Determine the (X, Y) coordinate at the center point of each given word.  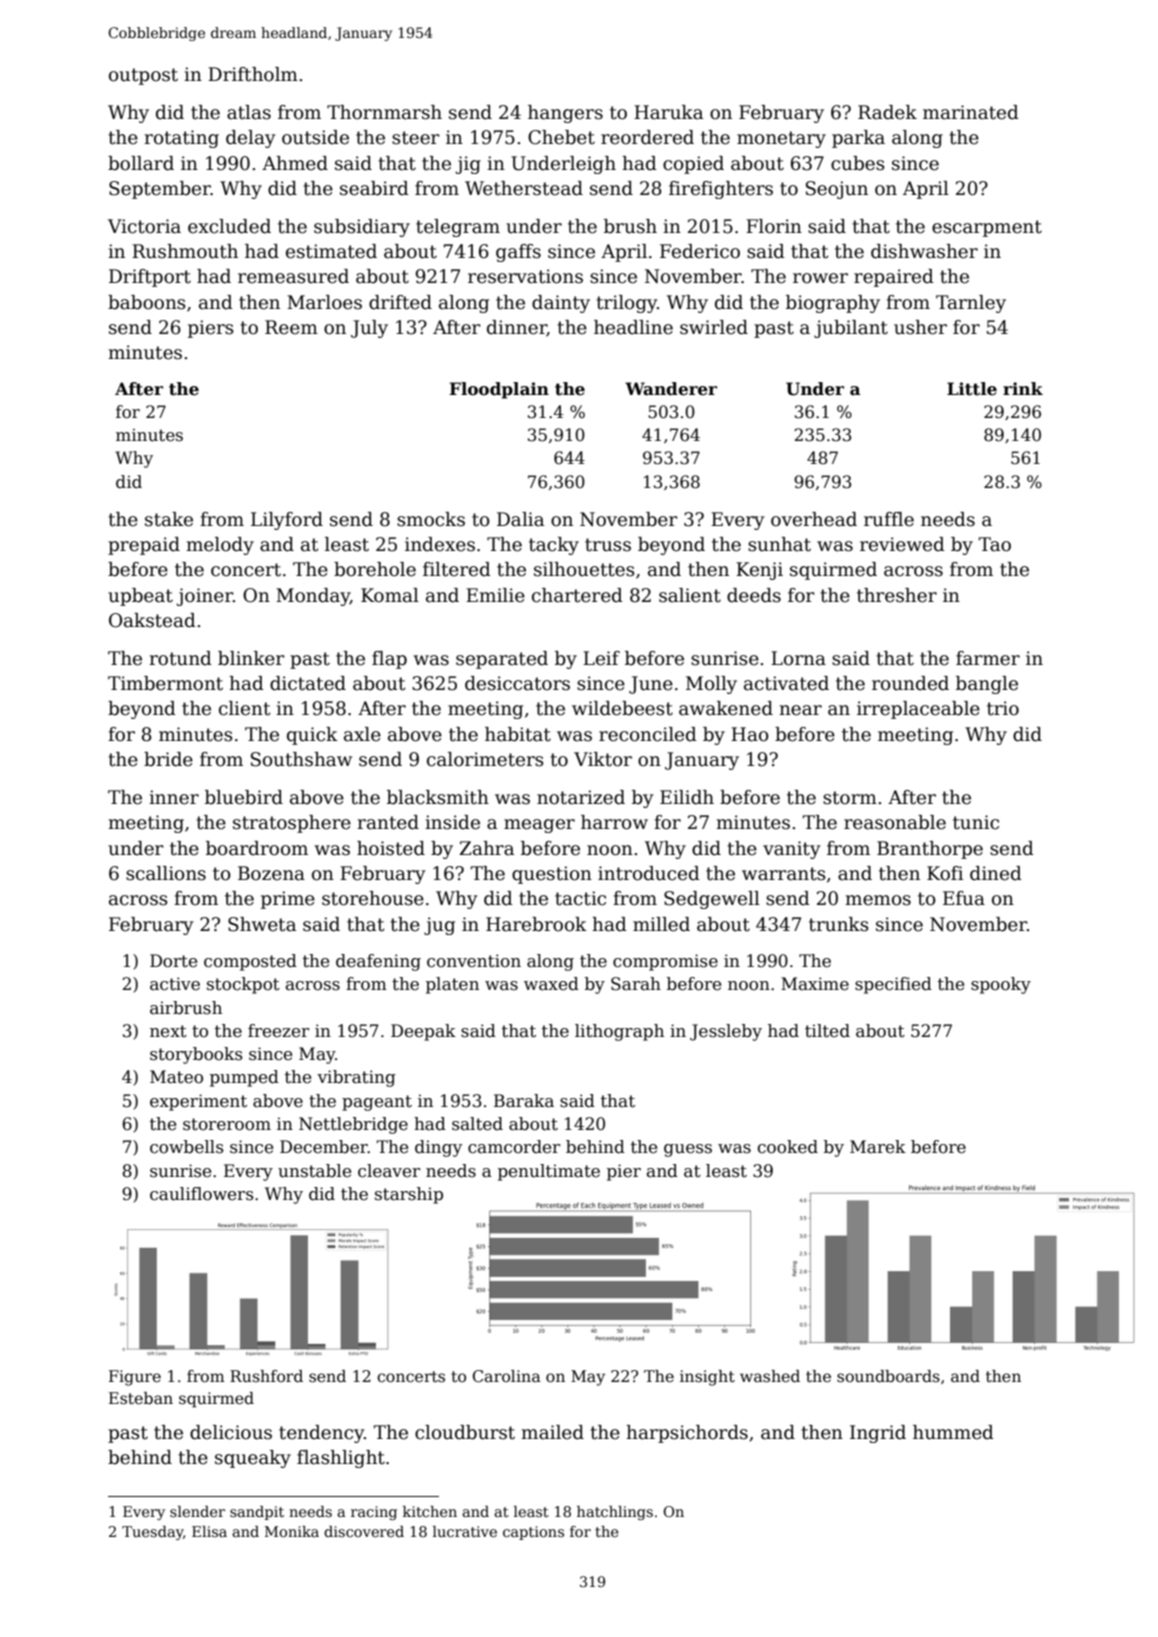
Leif (601, 658)
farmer (988, 658)
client (244, 708)
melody (220, 546)
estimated (331, 251)
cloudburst (465, 1432)
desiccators (517, 683)
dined (996, 873)
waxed (551, 984)
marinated (971, 112)
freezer (278, 1031)
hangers (565, 114)
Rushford (266, 1376)
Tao (995, 544)
